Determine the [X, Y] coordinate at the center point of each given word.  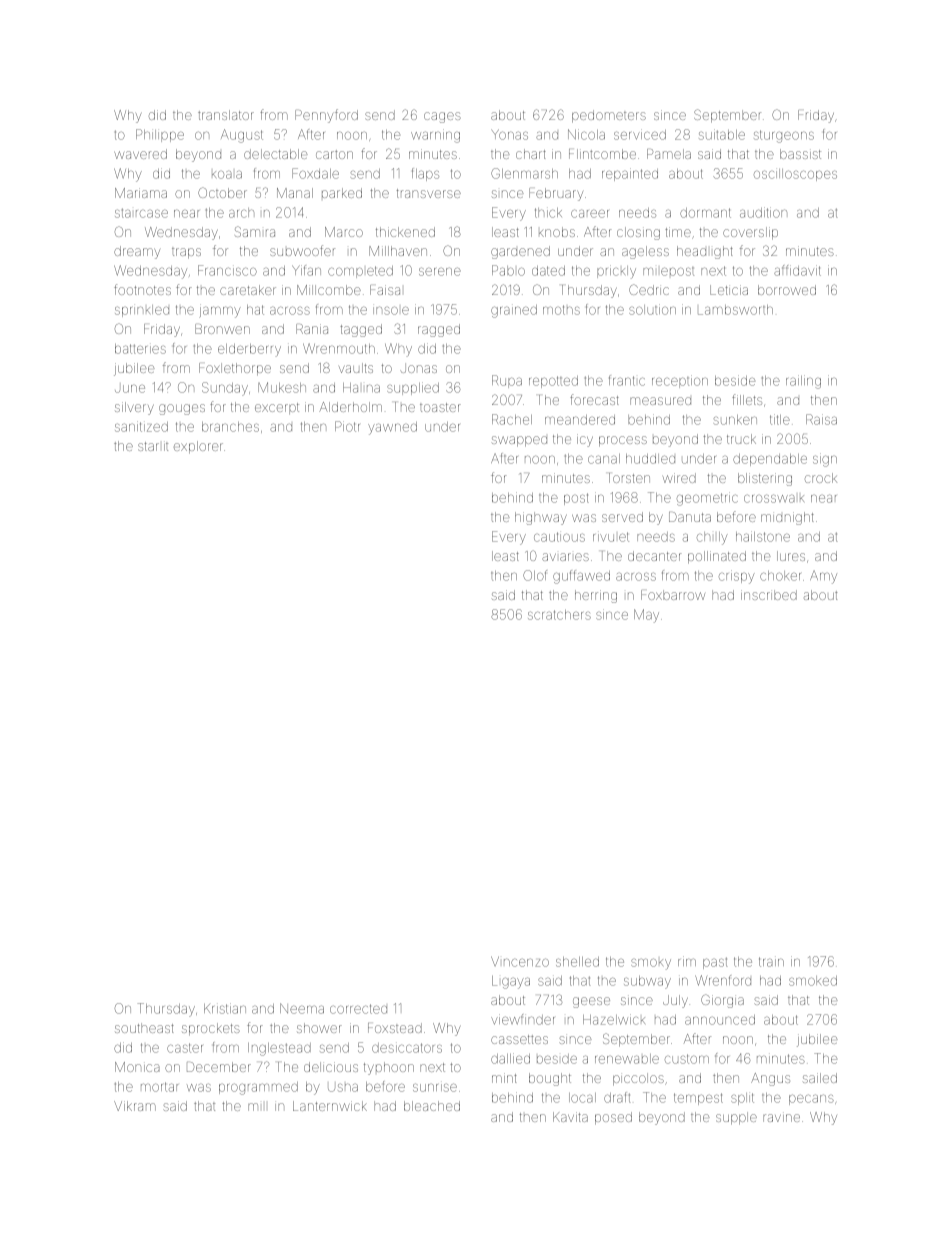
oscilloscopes [795, 175]
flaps [425, 174]
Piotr [347, 426]
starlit [153, 446]
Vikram [135, 1106]
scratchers [559, 615]
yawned [392, 428]
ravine [781, 1118]
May [646, 616]
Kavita [570, 1117]
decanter [655, 556]
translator [226, 115]
